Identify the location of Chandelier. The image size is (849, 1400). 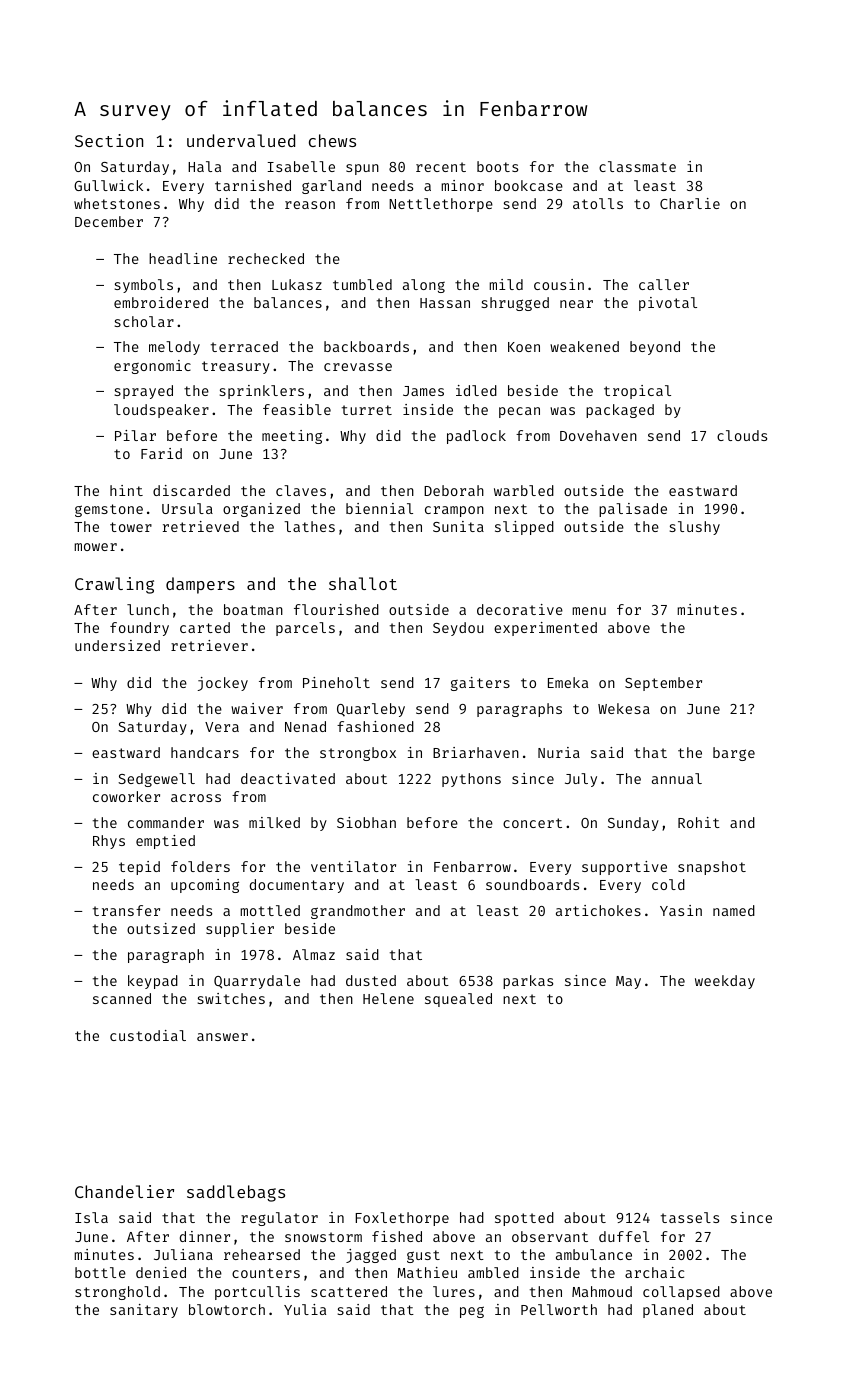
(124, 1191).
